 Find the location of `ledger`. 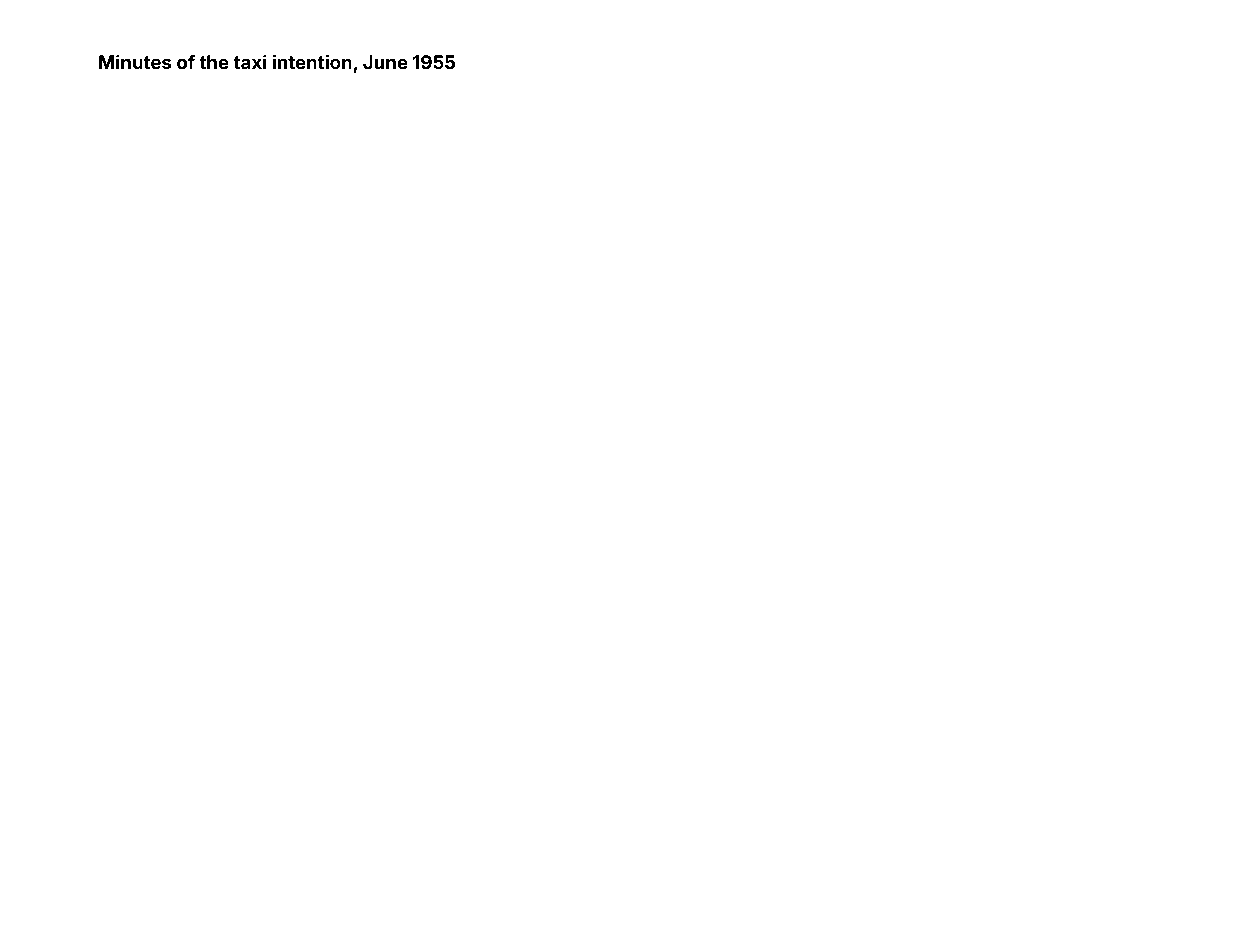

ledger is located at coordinates (413, 618).
